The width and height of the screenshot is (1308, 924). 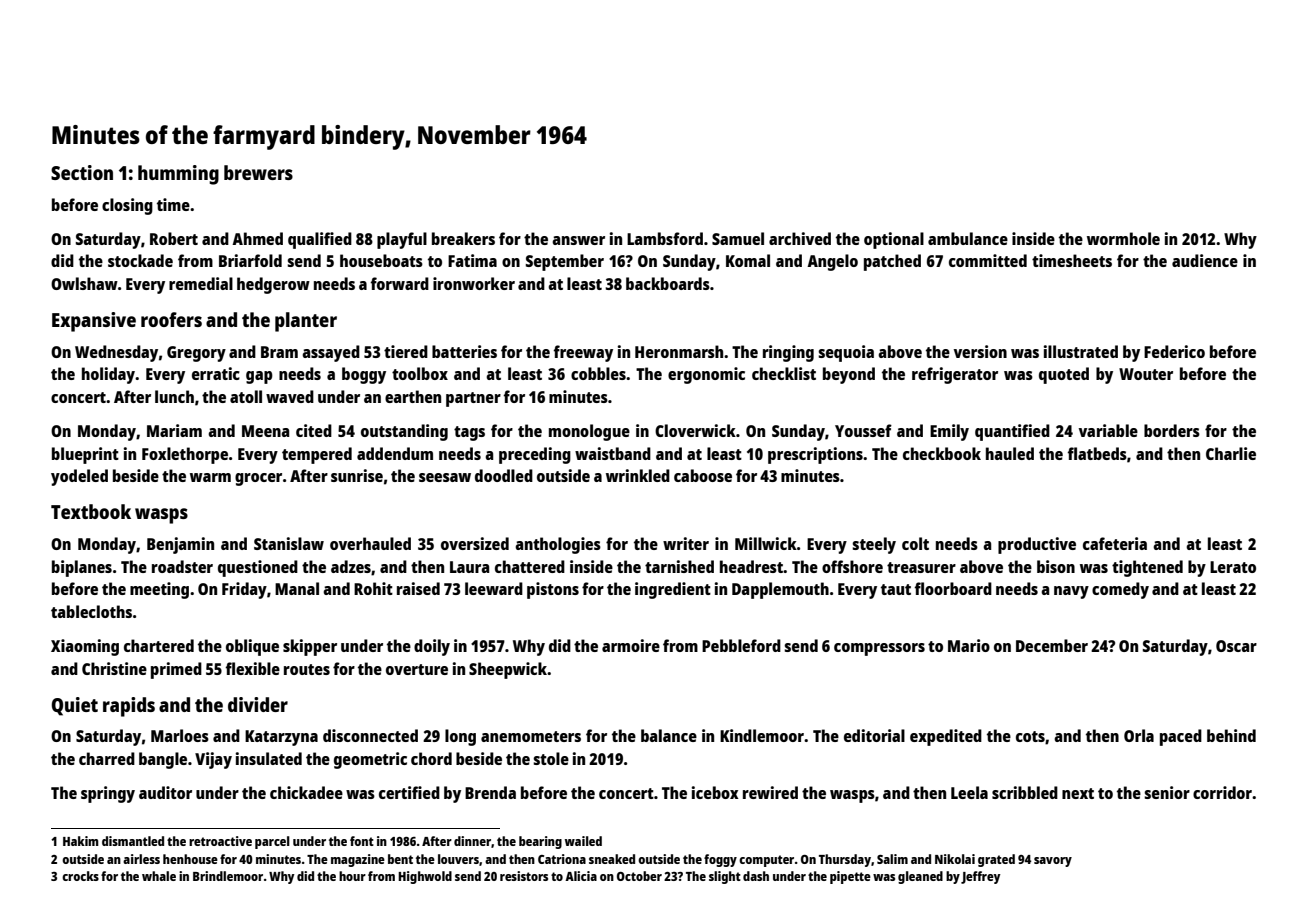 I want to click on doily, so click(x=432, y=647).
